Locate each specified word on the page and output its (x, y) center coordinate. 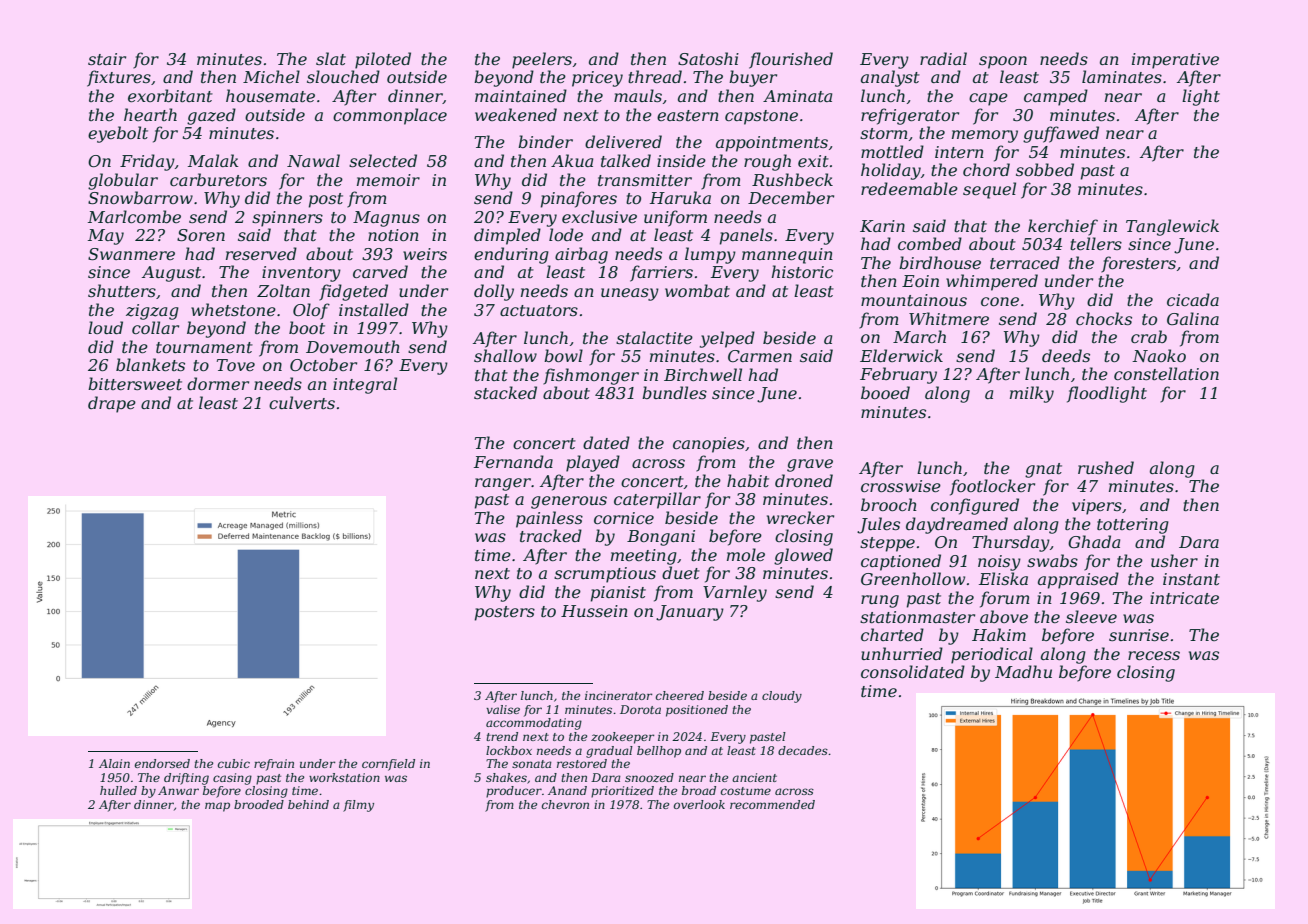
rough (767, 162)
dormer (218, 383)
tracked (551, 535)
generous (569, 502)
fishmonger (591, 376)
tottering (1133, 526)
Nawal (313, 160)
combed (930, 243)
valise (503, 709)
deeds (1066, 355)
